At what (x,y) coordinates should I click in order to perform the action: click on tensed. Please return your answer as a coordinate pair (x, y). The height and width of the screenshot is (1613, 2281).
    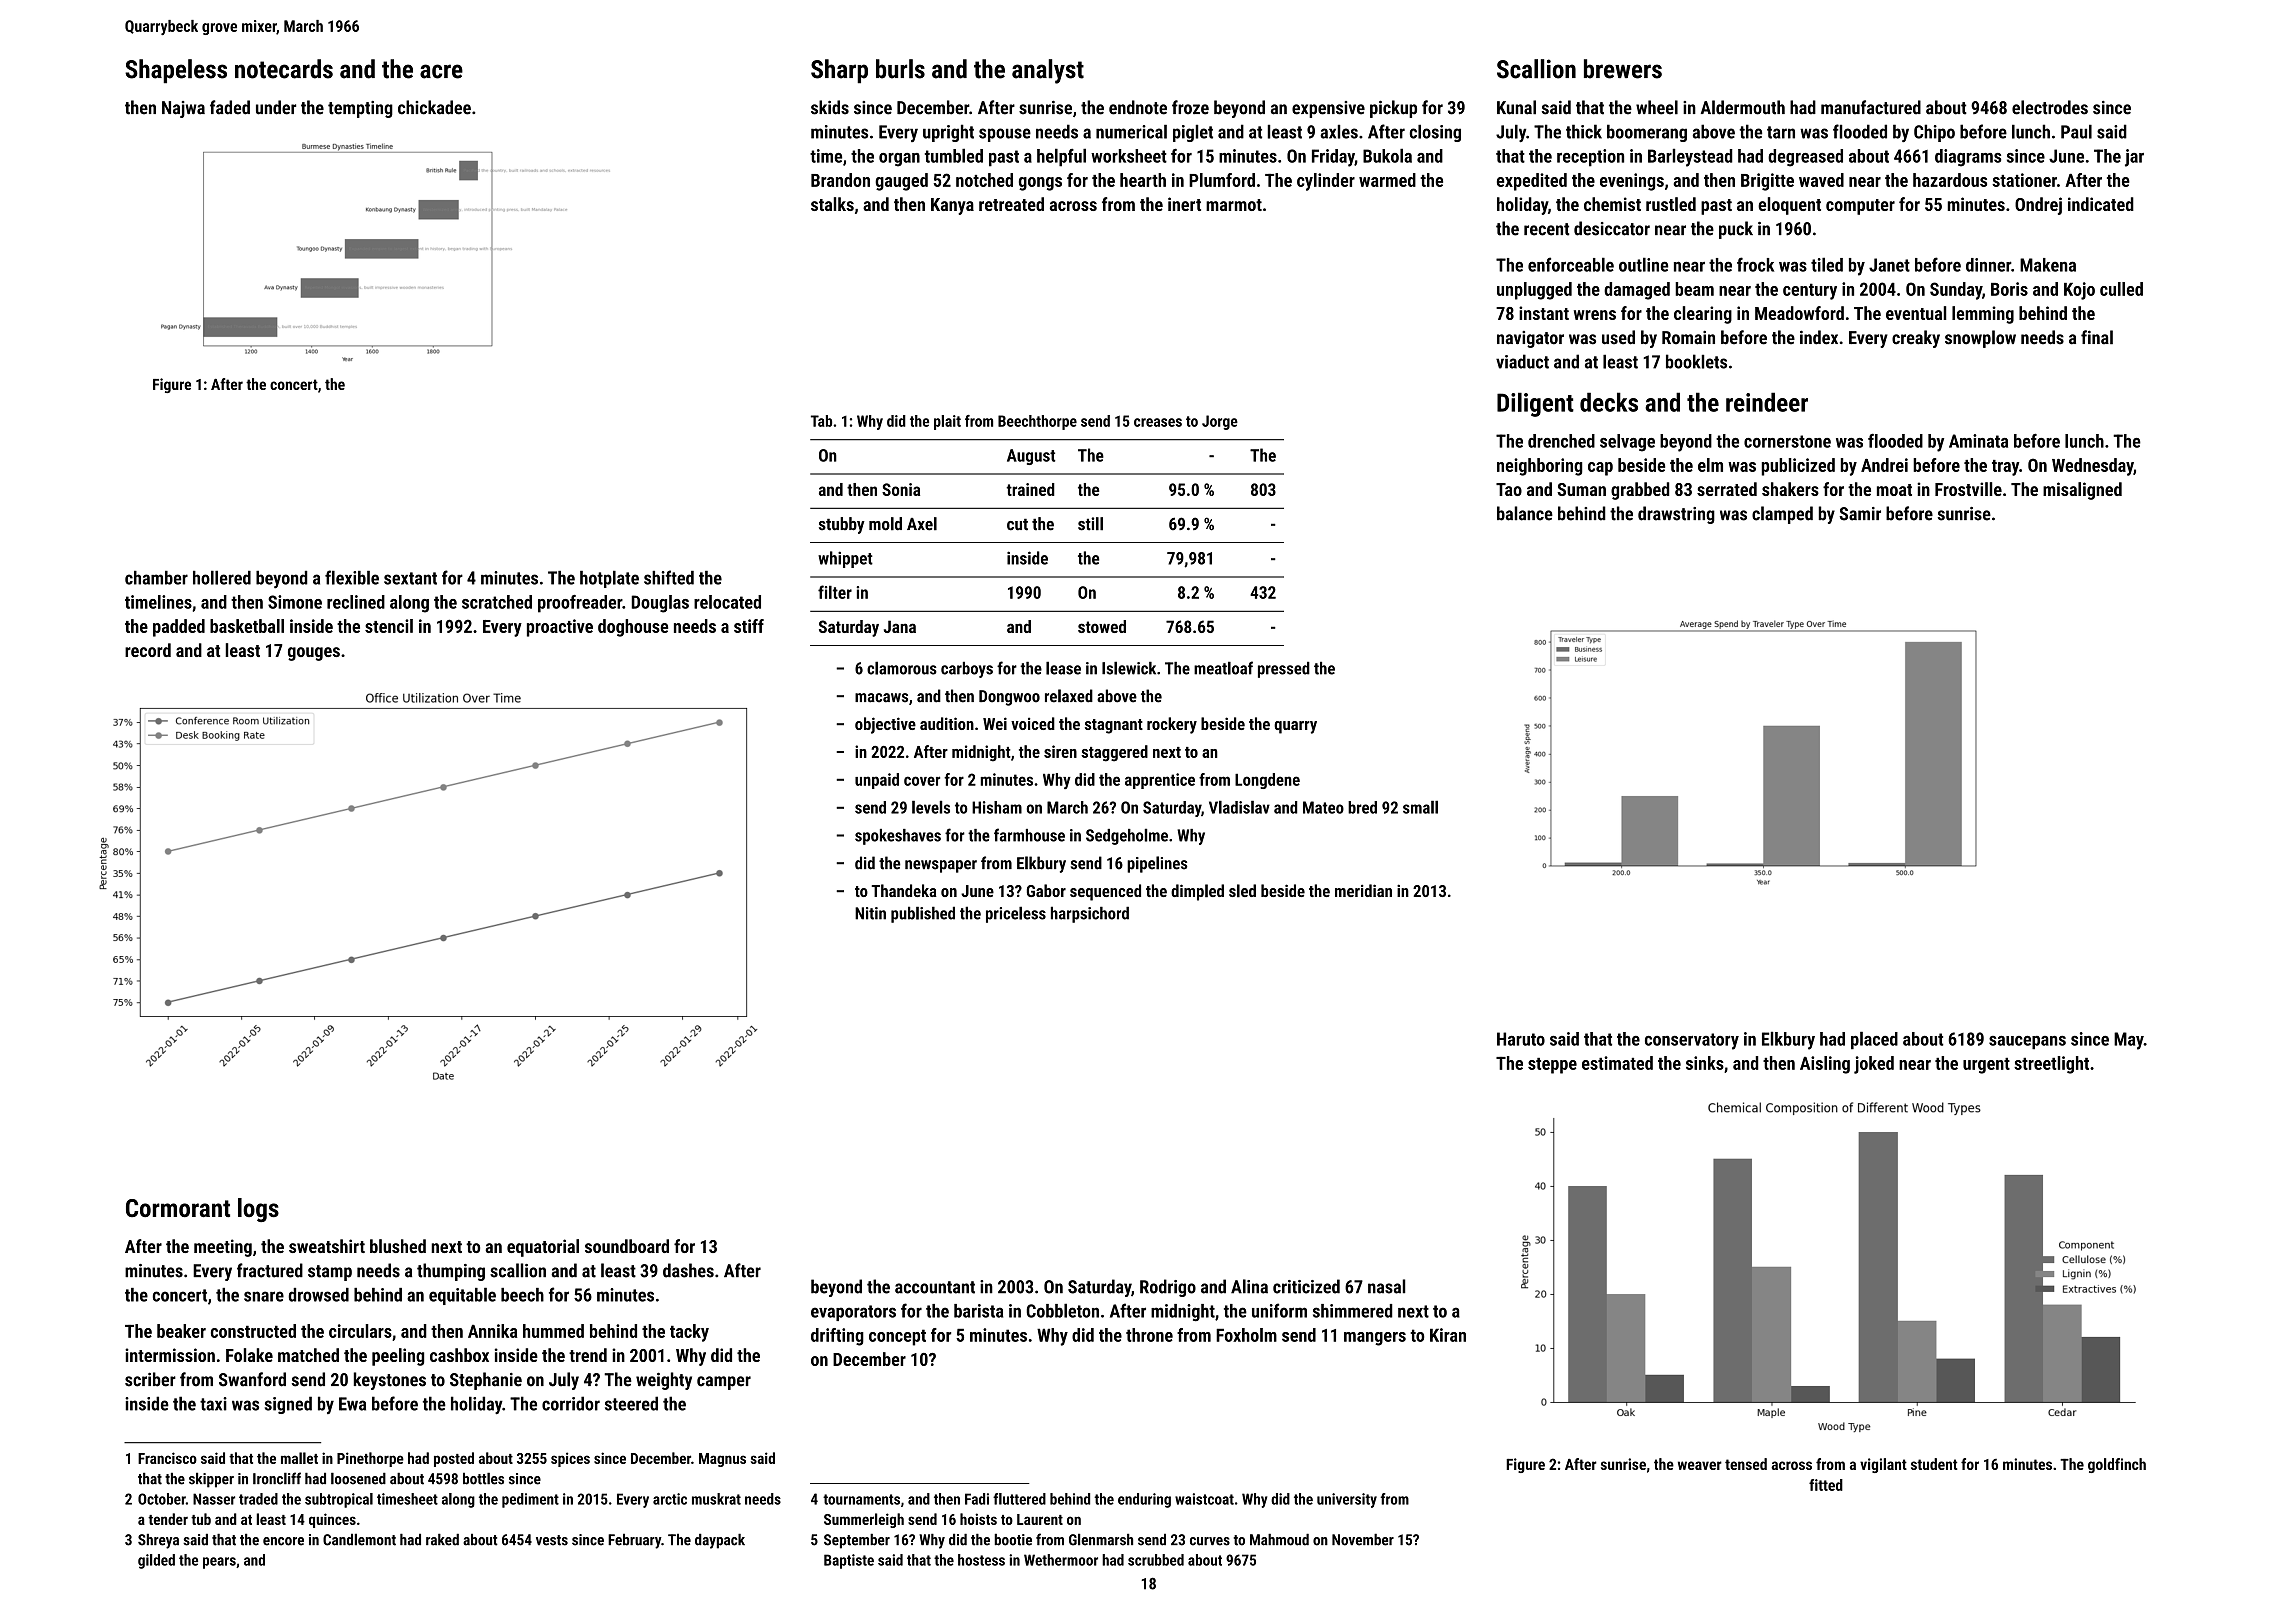
    Looking at the image, I should click on (1746, 1464).
